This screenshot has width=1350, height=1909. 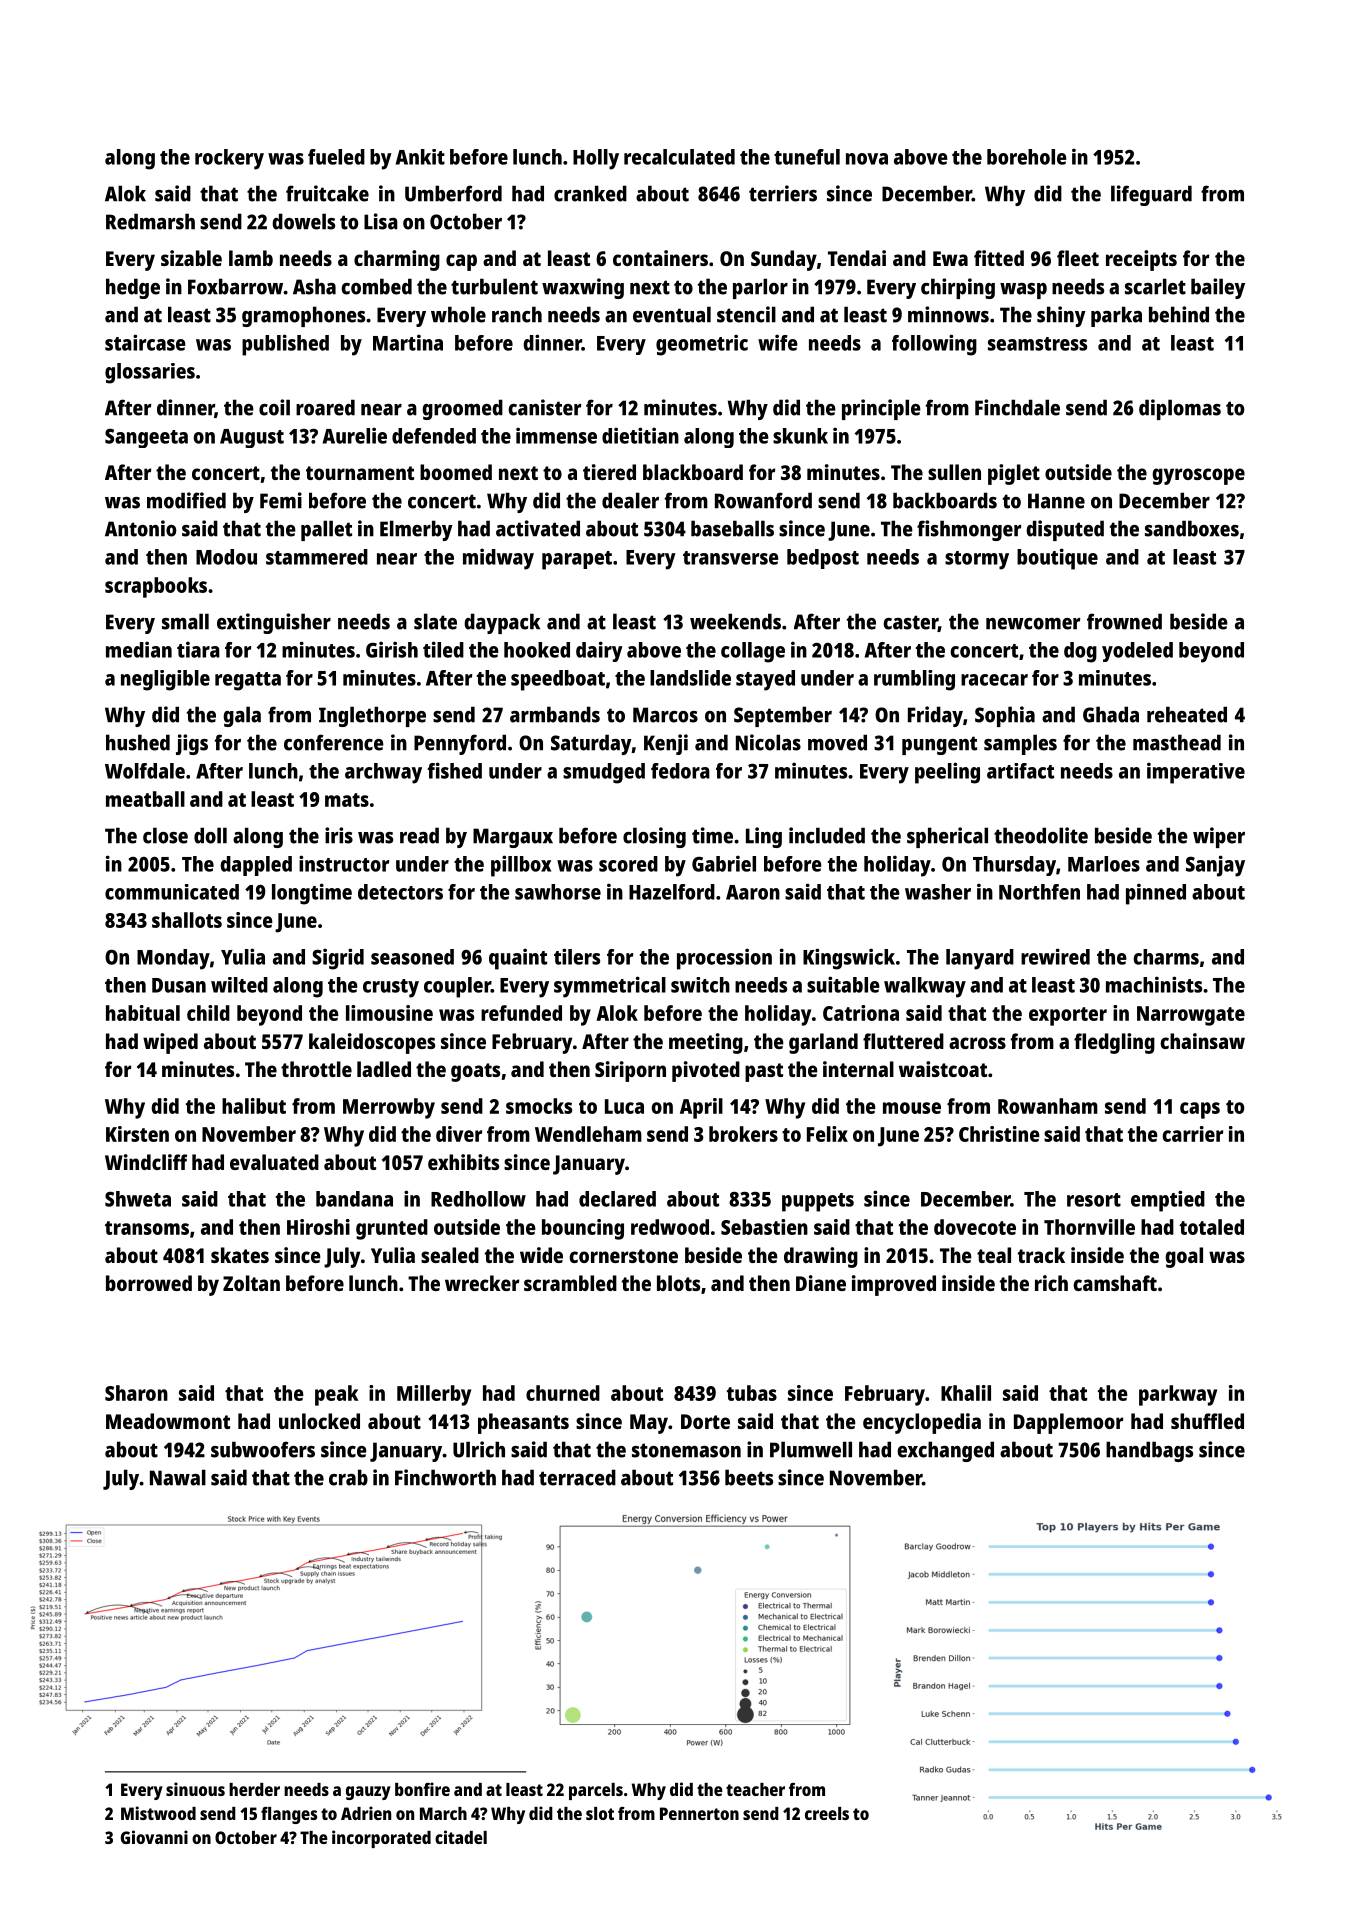 I want to click on Pennerton, so click(x=699, y=1813).
